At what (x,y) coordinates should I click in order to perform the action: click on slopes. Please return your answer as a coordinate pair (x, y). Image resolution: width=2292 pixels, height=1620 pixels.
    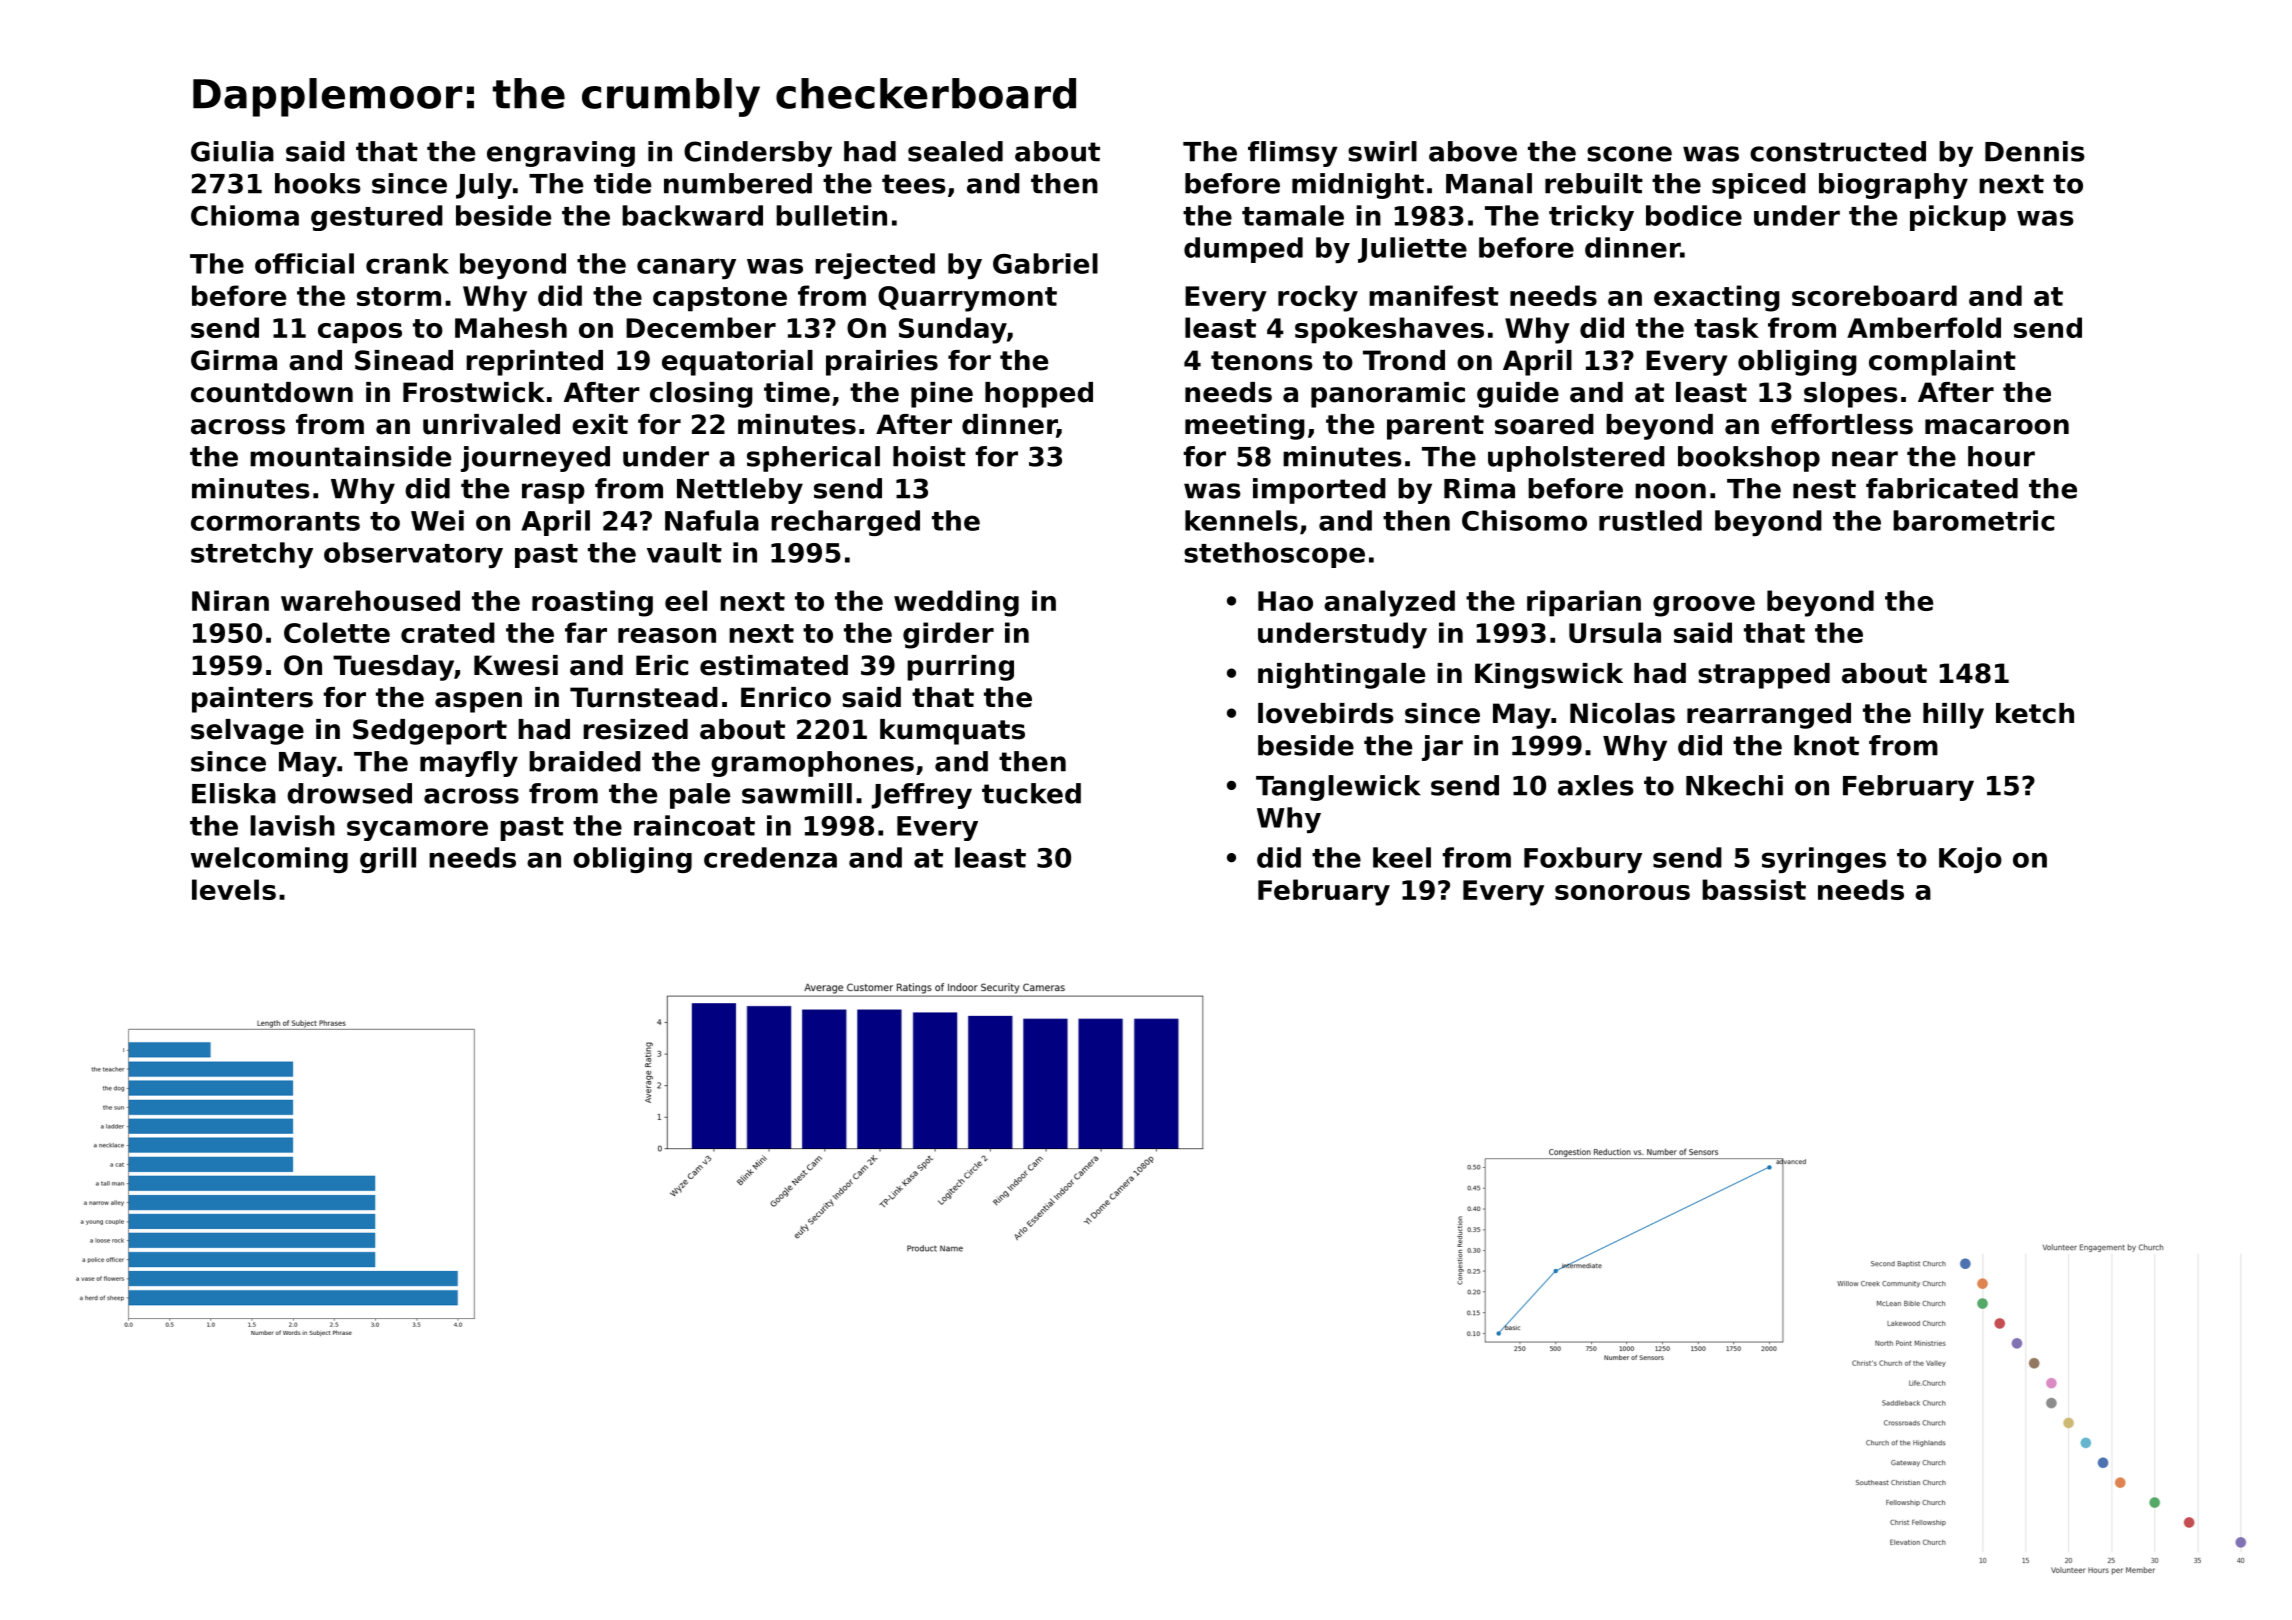
    Looking at the image, I should click on (1851, 395).
